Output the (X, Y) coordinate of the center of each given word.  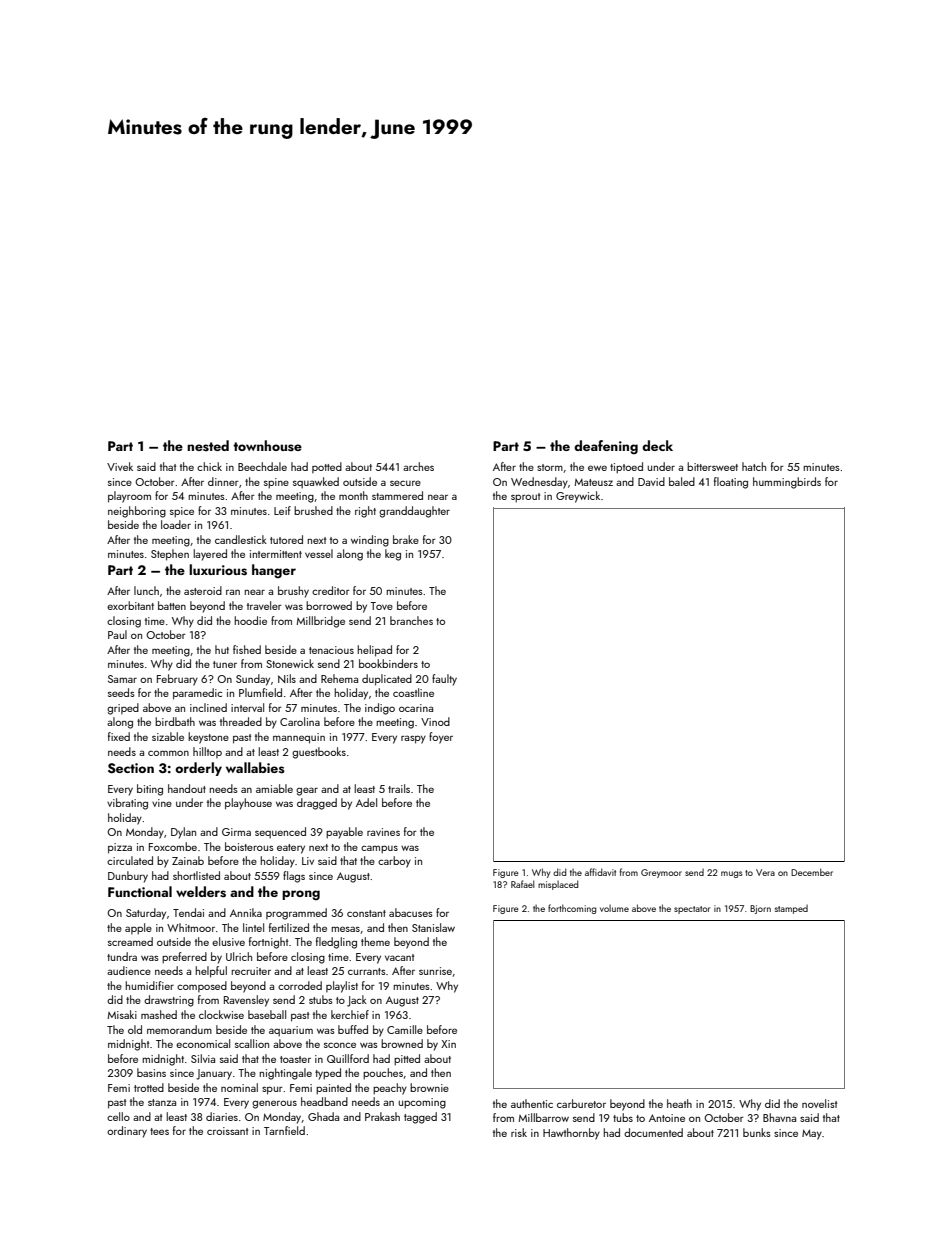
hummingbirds (787, 483)
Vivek (120, 466)
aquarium (291, 1031)
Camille (405, 1029)
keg (393, 555)
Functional (140, 891)
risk (519, 1132)
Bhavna (779, 1117)
